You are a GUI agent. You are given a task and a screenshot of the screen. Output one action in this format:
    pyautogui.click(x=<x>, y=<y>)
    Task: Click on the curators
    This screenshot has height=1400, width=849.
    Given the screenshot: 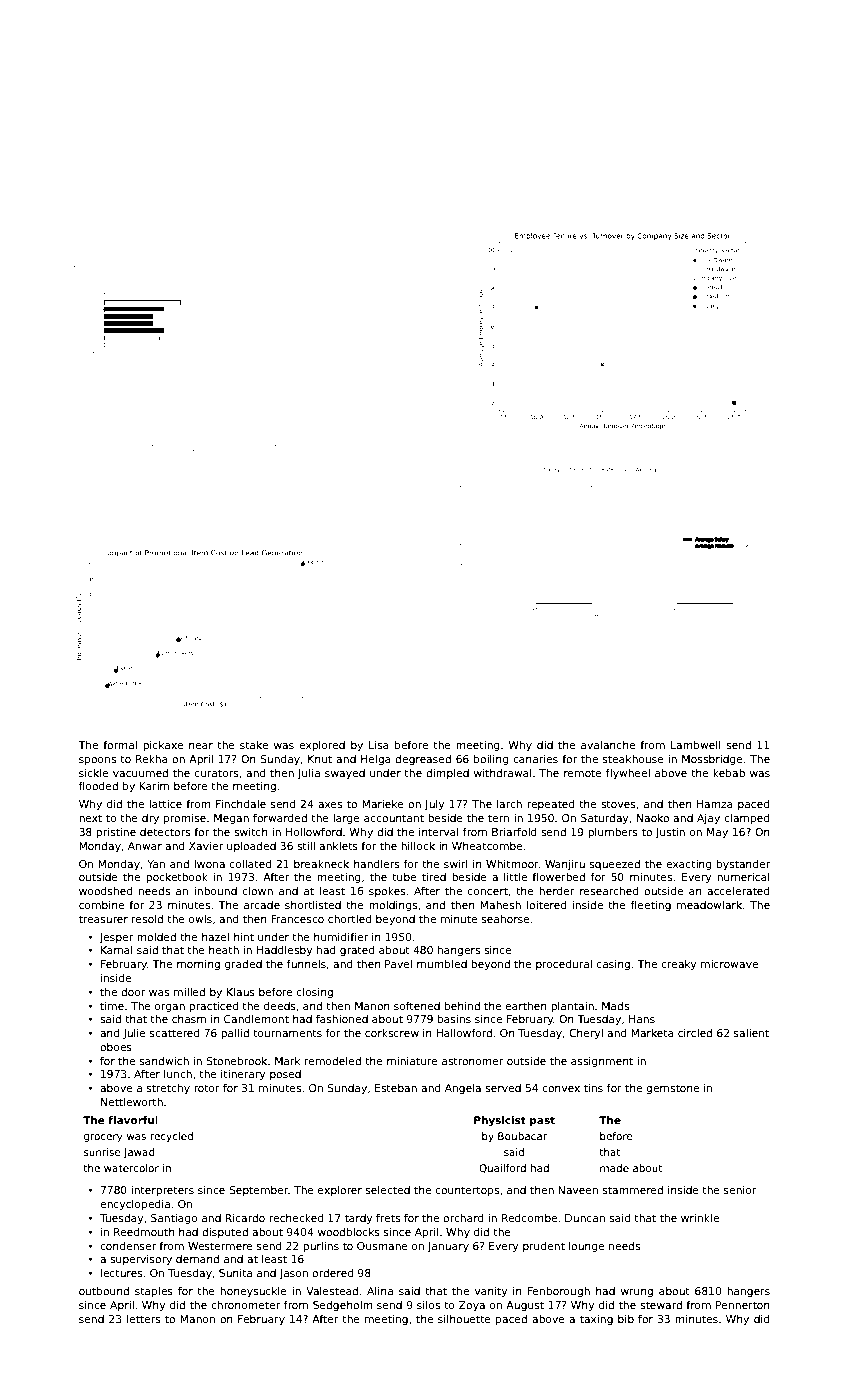 What is the action you would take?
    pyautogui.click(x=217, y=773)
